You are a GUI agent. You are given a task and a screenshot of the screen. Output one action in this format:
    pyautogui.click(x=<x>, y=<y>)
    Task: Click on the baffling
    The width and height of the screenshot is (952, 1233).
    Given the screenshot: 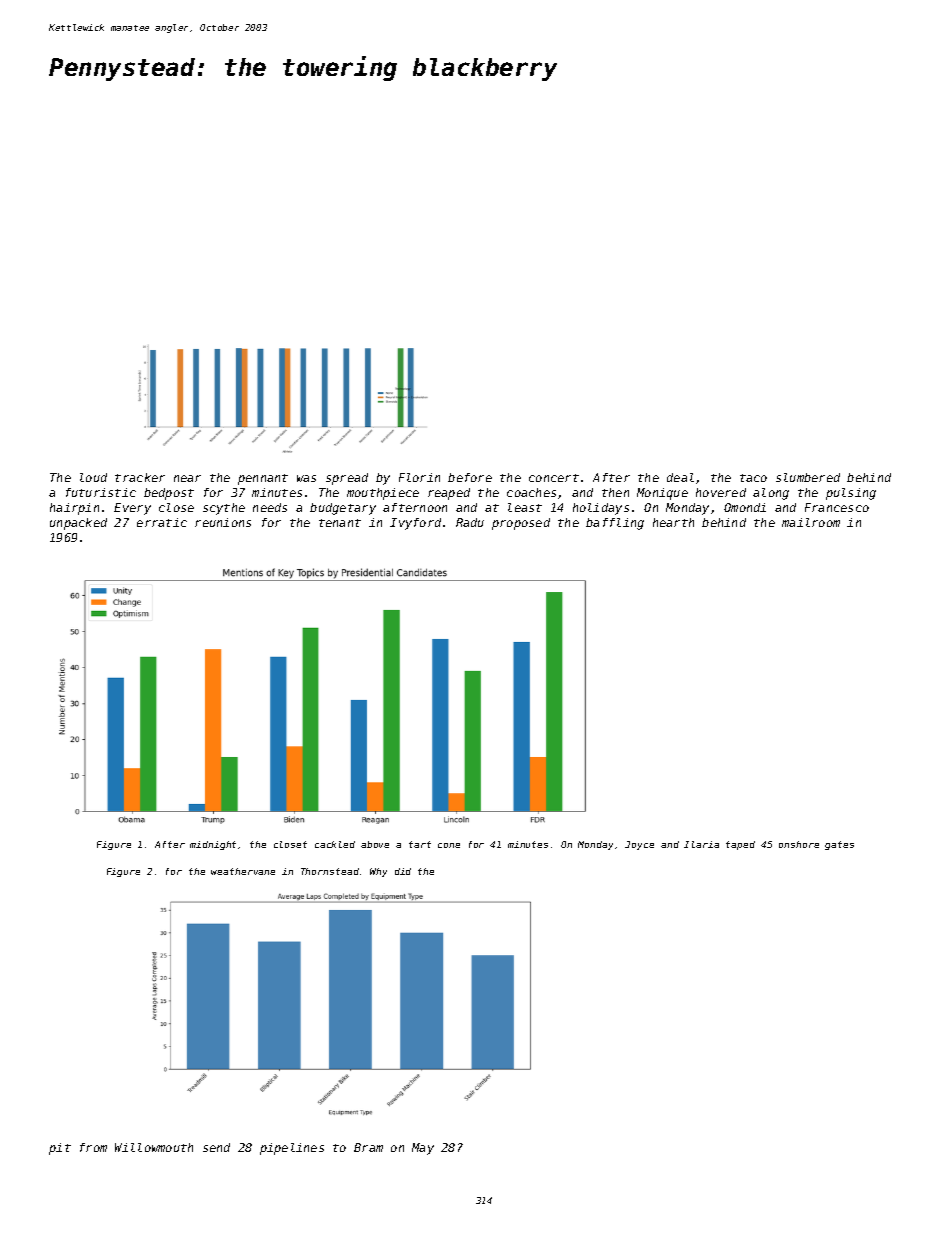 What is the action you would take?
    pyautogui.click(x=615, y=524)
